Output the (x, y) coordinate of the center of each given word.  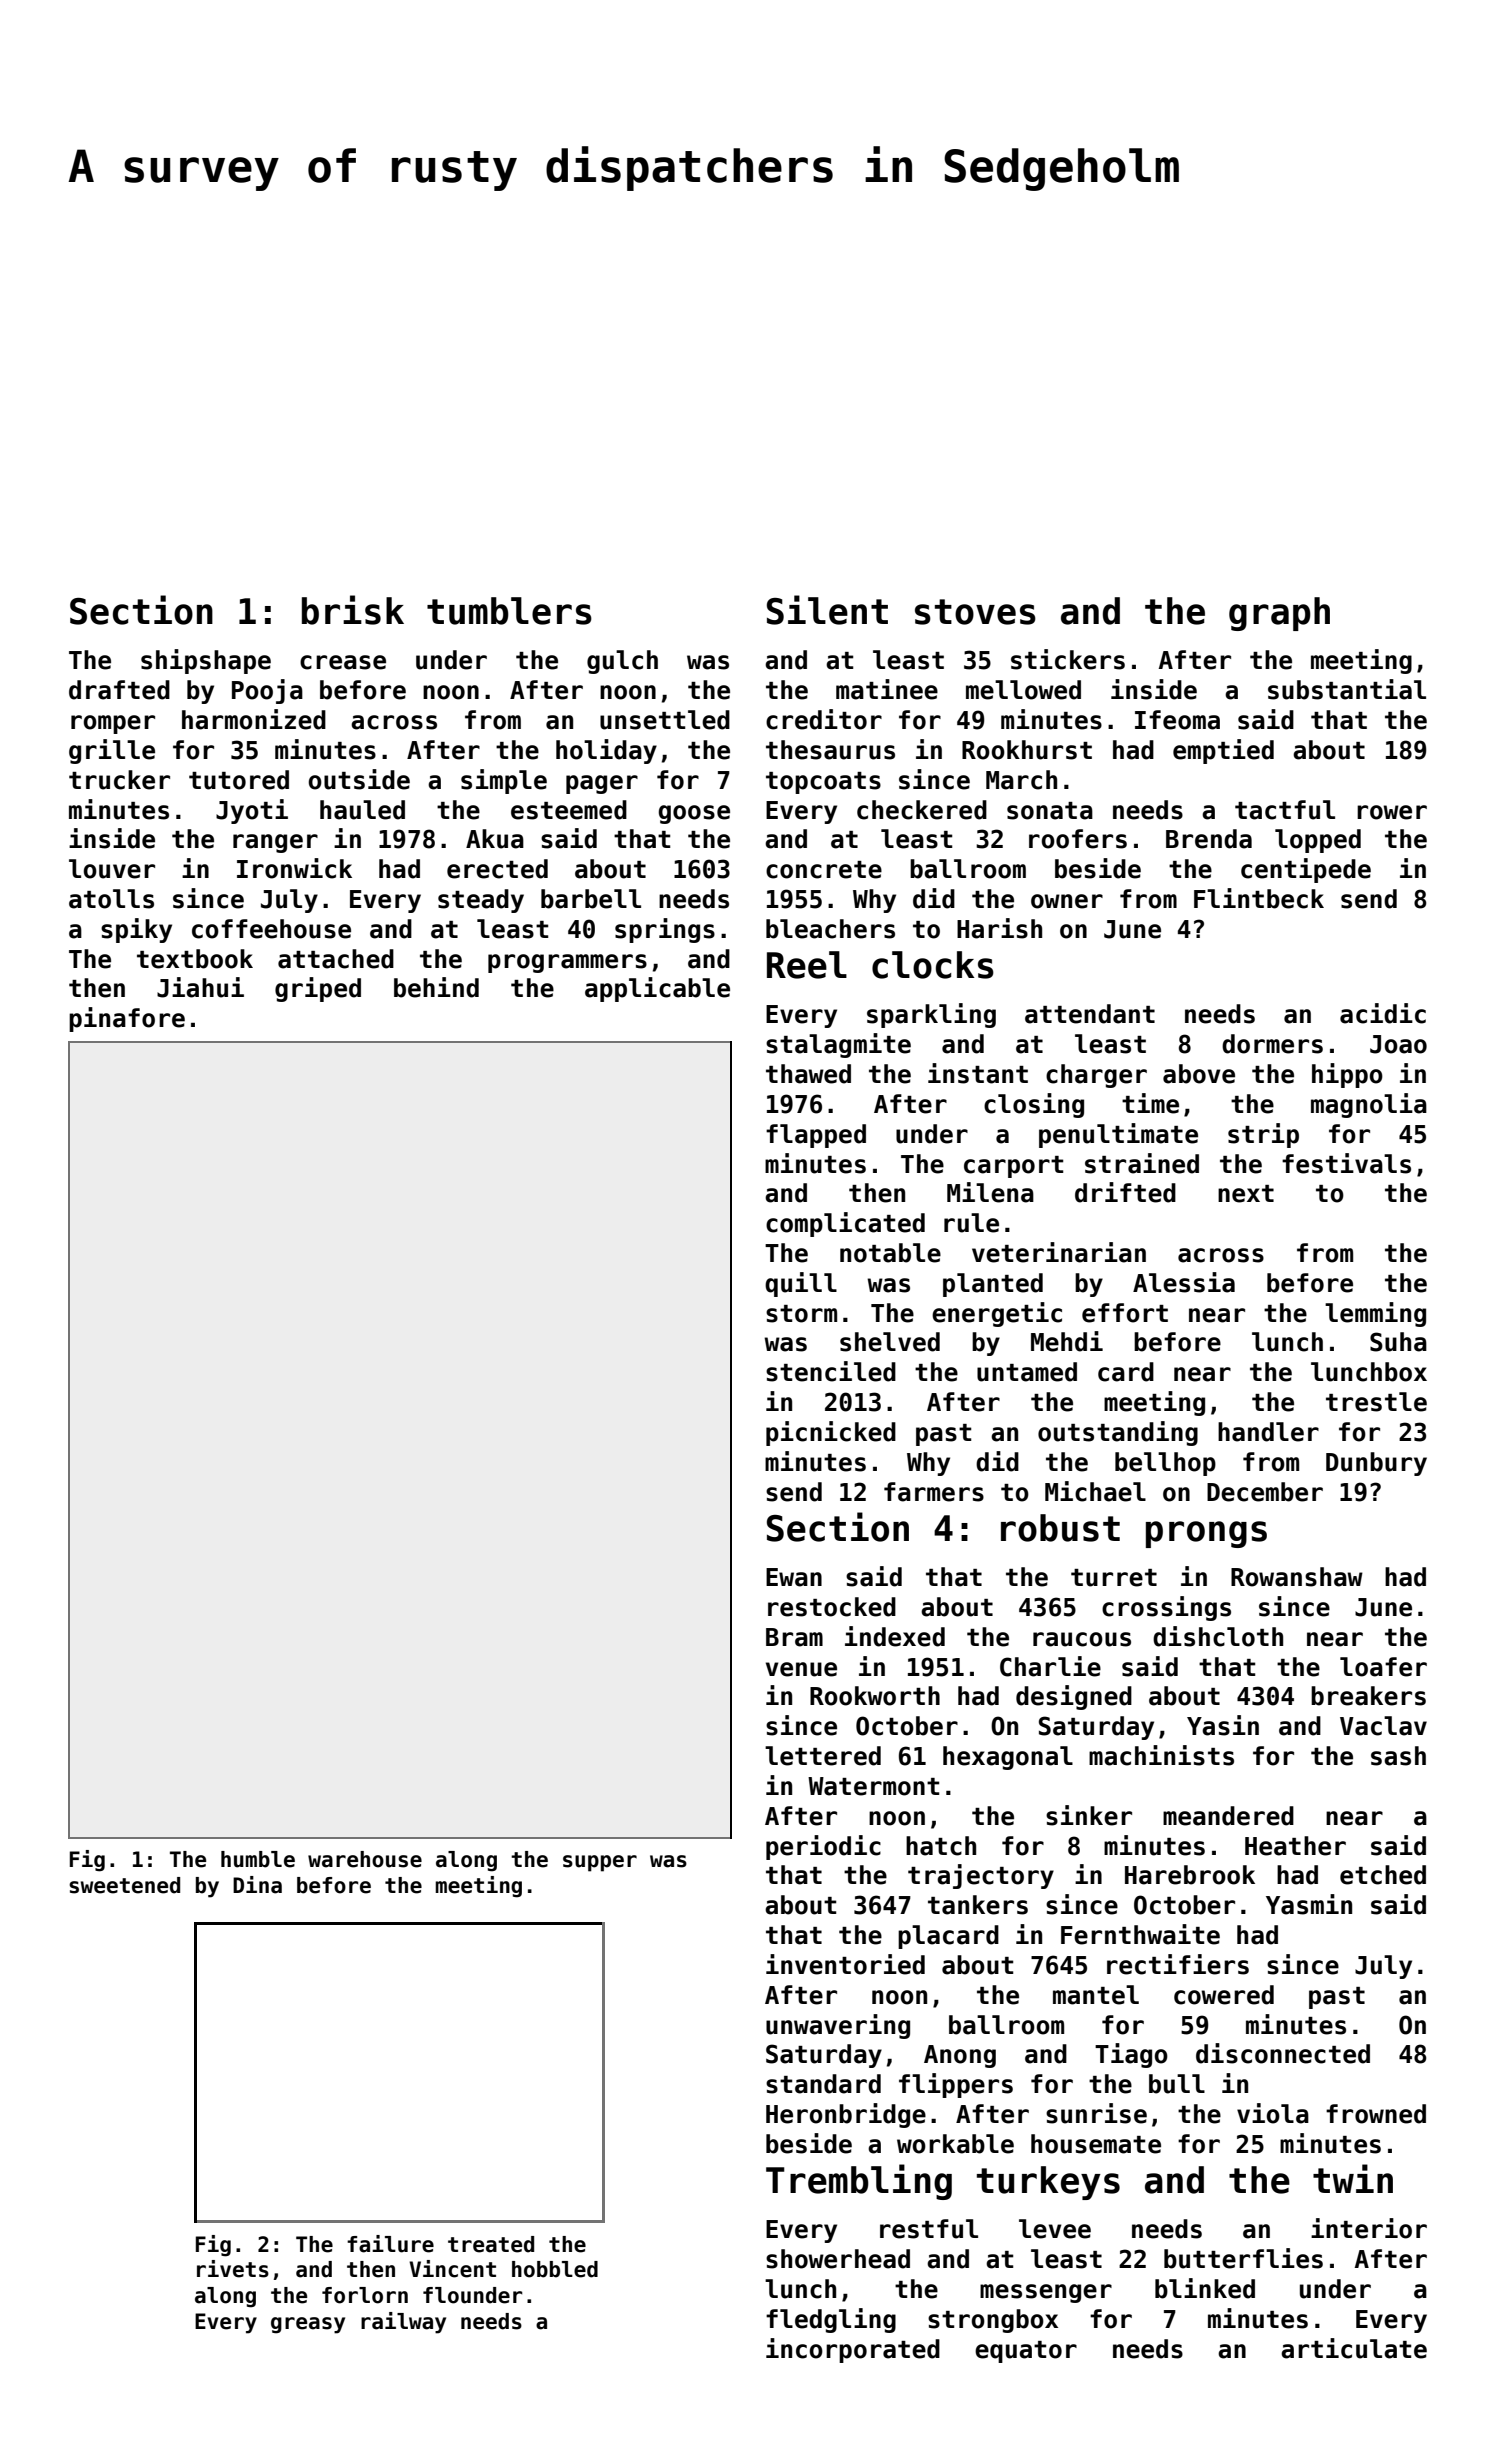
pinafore (127, 1019)
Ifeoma (1177, 720)
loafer (1383, 1667)
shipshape (206, 661)
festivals (1346, 1163)
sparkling (931, 1015)
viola (1273, 2113)
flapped (816, 1136)
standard (823, 2084)
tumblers (509, 611)
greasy (308, 2325)
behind (436, 987)
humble (258, 1859)
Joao (1398, 1044)
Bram (794, 1637)
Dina (257, 1885)
